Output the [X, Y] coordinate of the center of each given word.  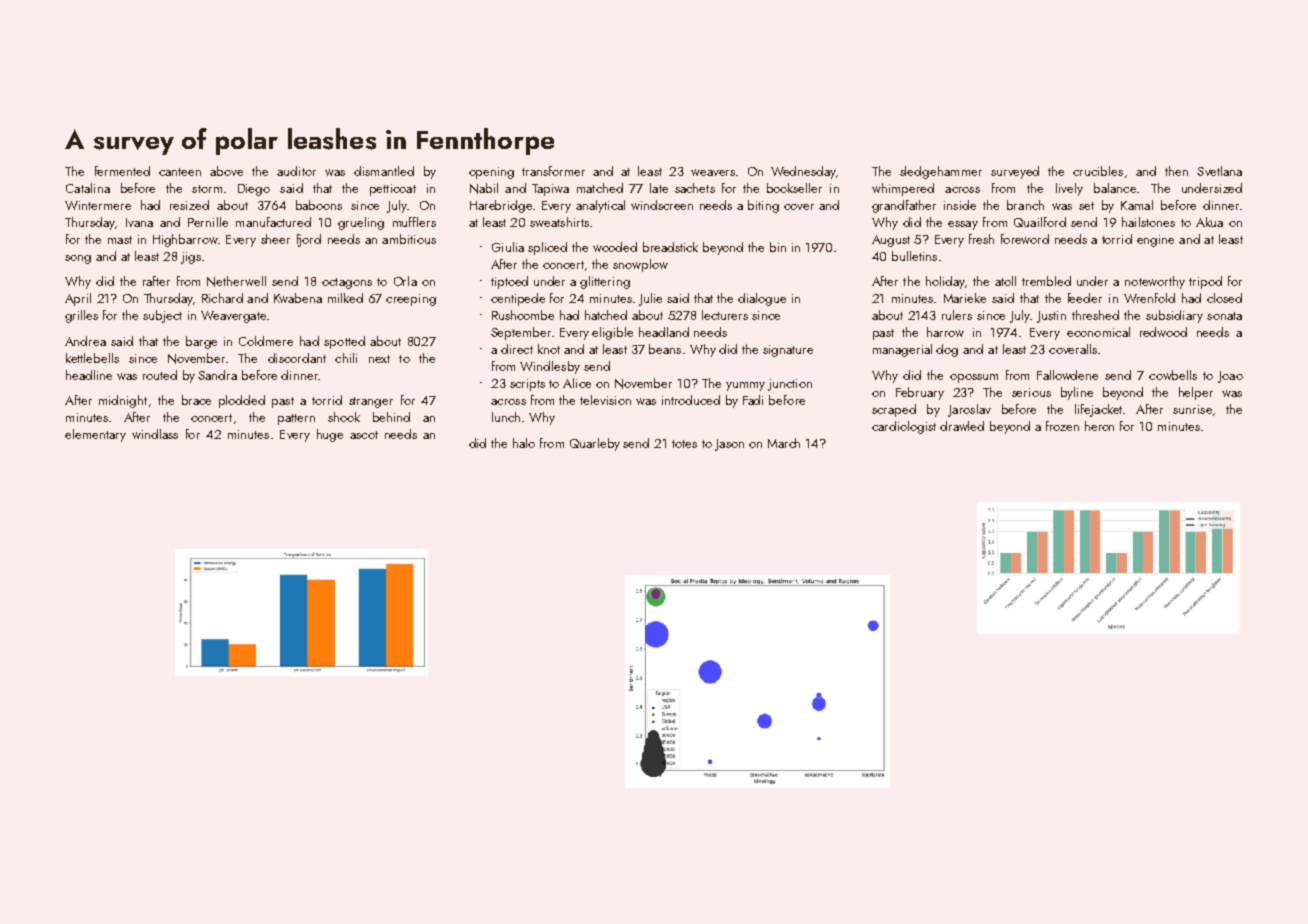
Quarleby [595, 444]
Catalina [88, 188]
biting [763, 206]
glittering [605, 282]
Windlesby [550, 367]
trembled [1046, 281]
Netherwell [236, 281]
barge [201, 342]
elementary [95, 435]
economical [1098, 332]
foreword [1025, 239]
